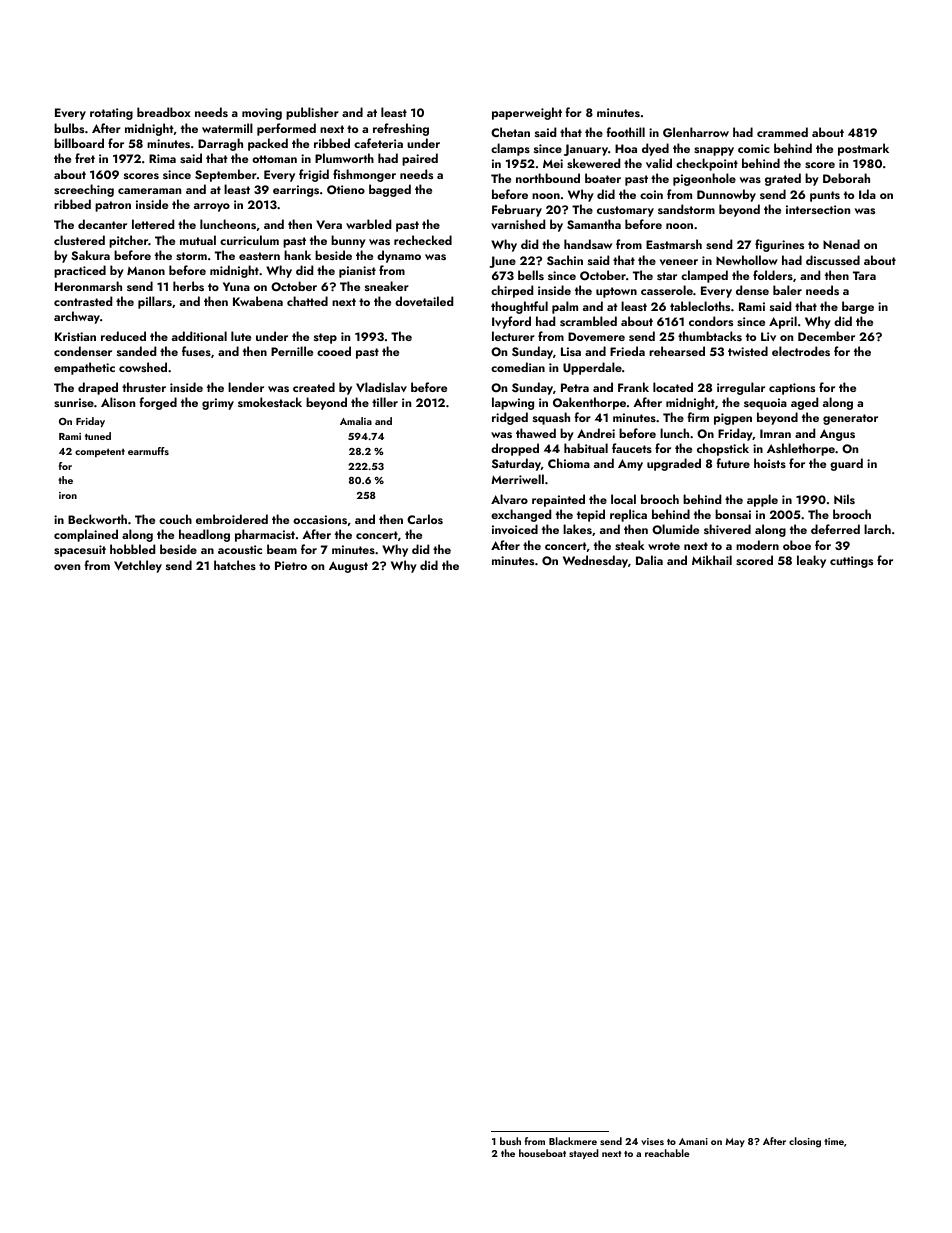  Describe the element at coordinates (85, 158) in the screenshot. I see `fret` at that location.
